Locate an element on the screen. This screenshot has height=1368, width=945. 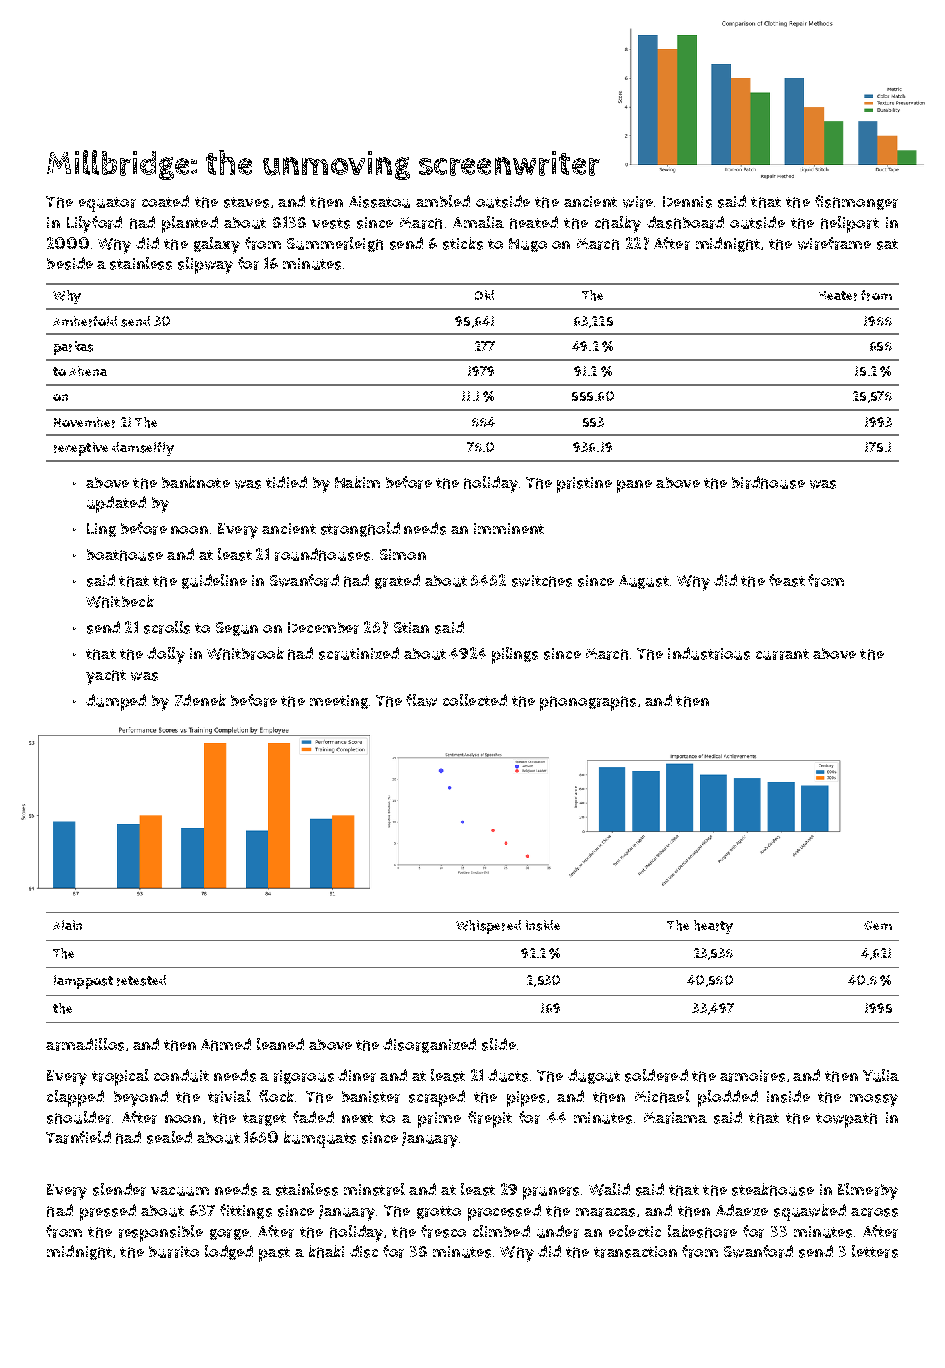
coated is located at coordinates (165, 201).
